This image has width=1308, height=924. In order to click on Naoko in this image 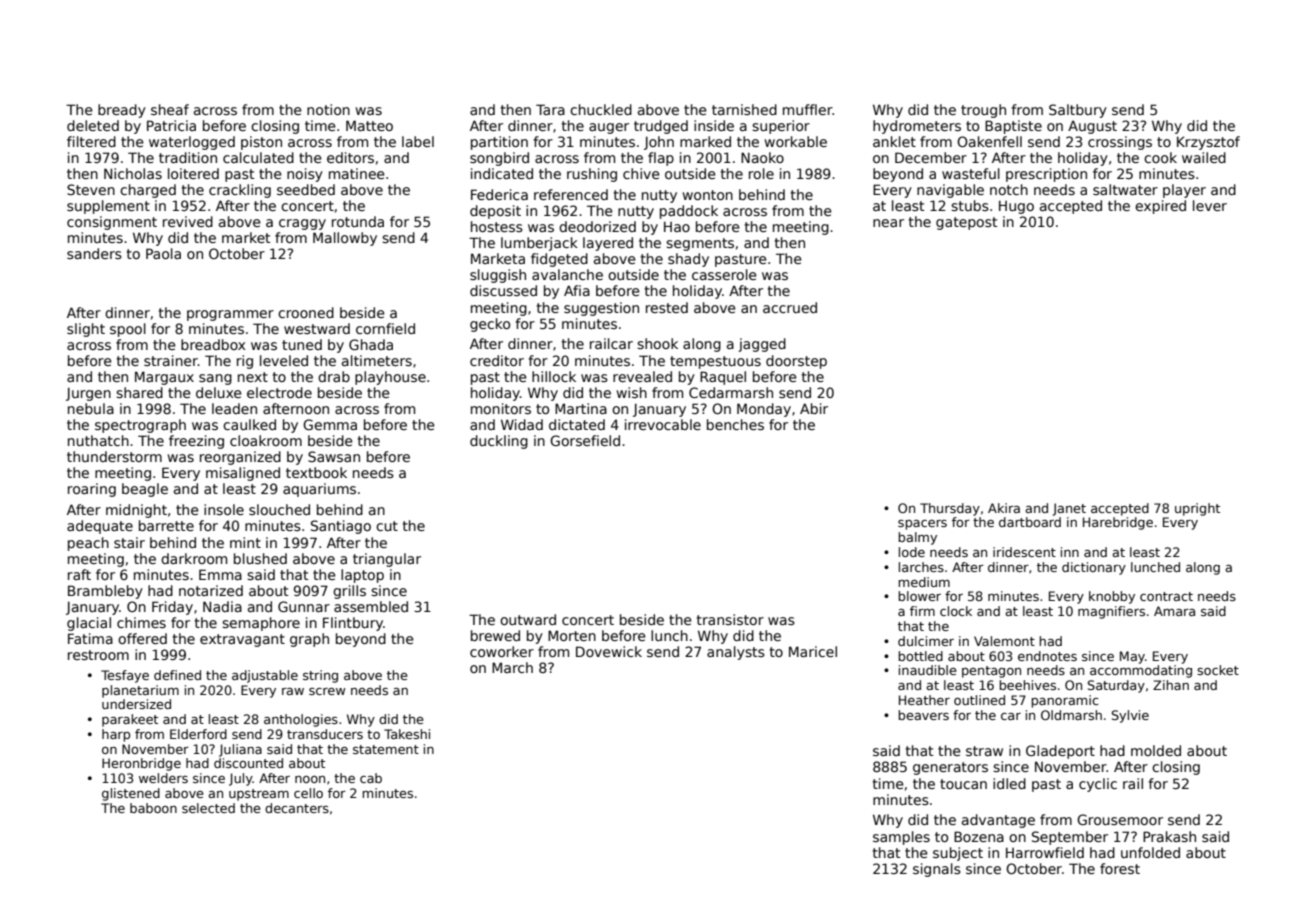, I will do `click(762, 157)`.
